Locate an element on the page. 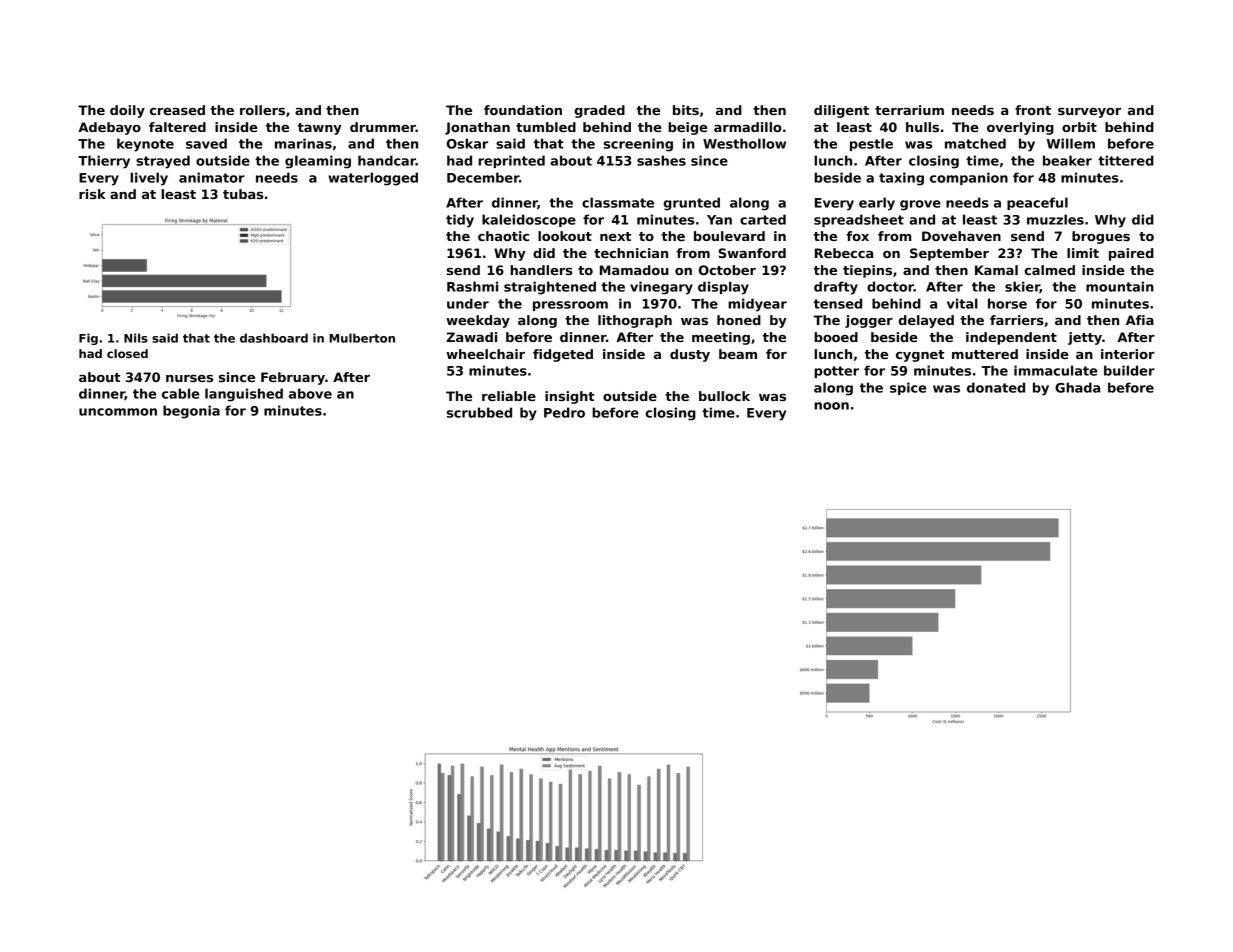  uncommon is located at coordinates (118, 412).
